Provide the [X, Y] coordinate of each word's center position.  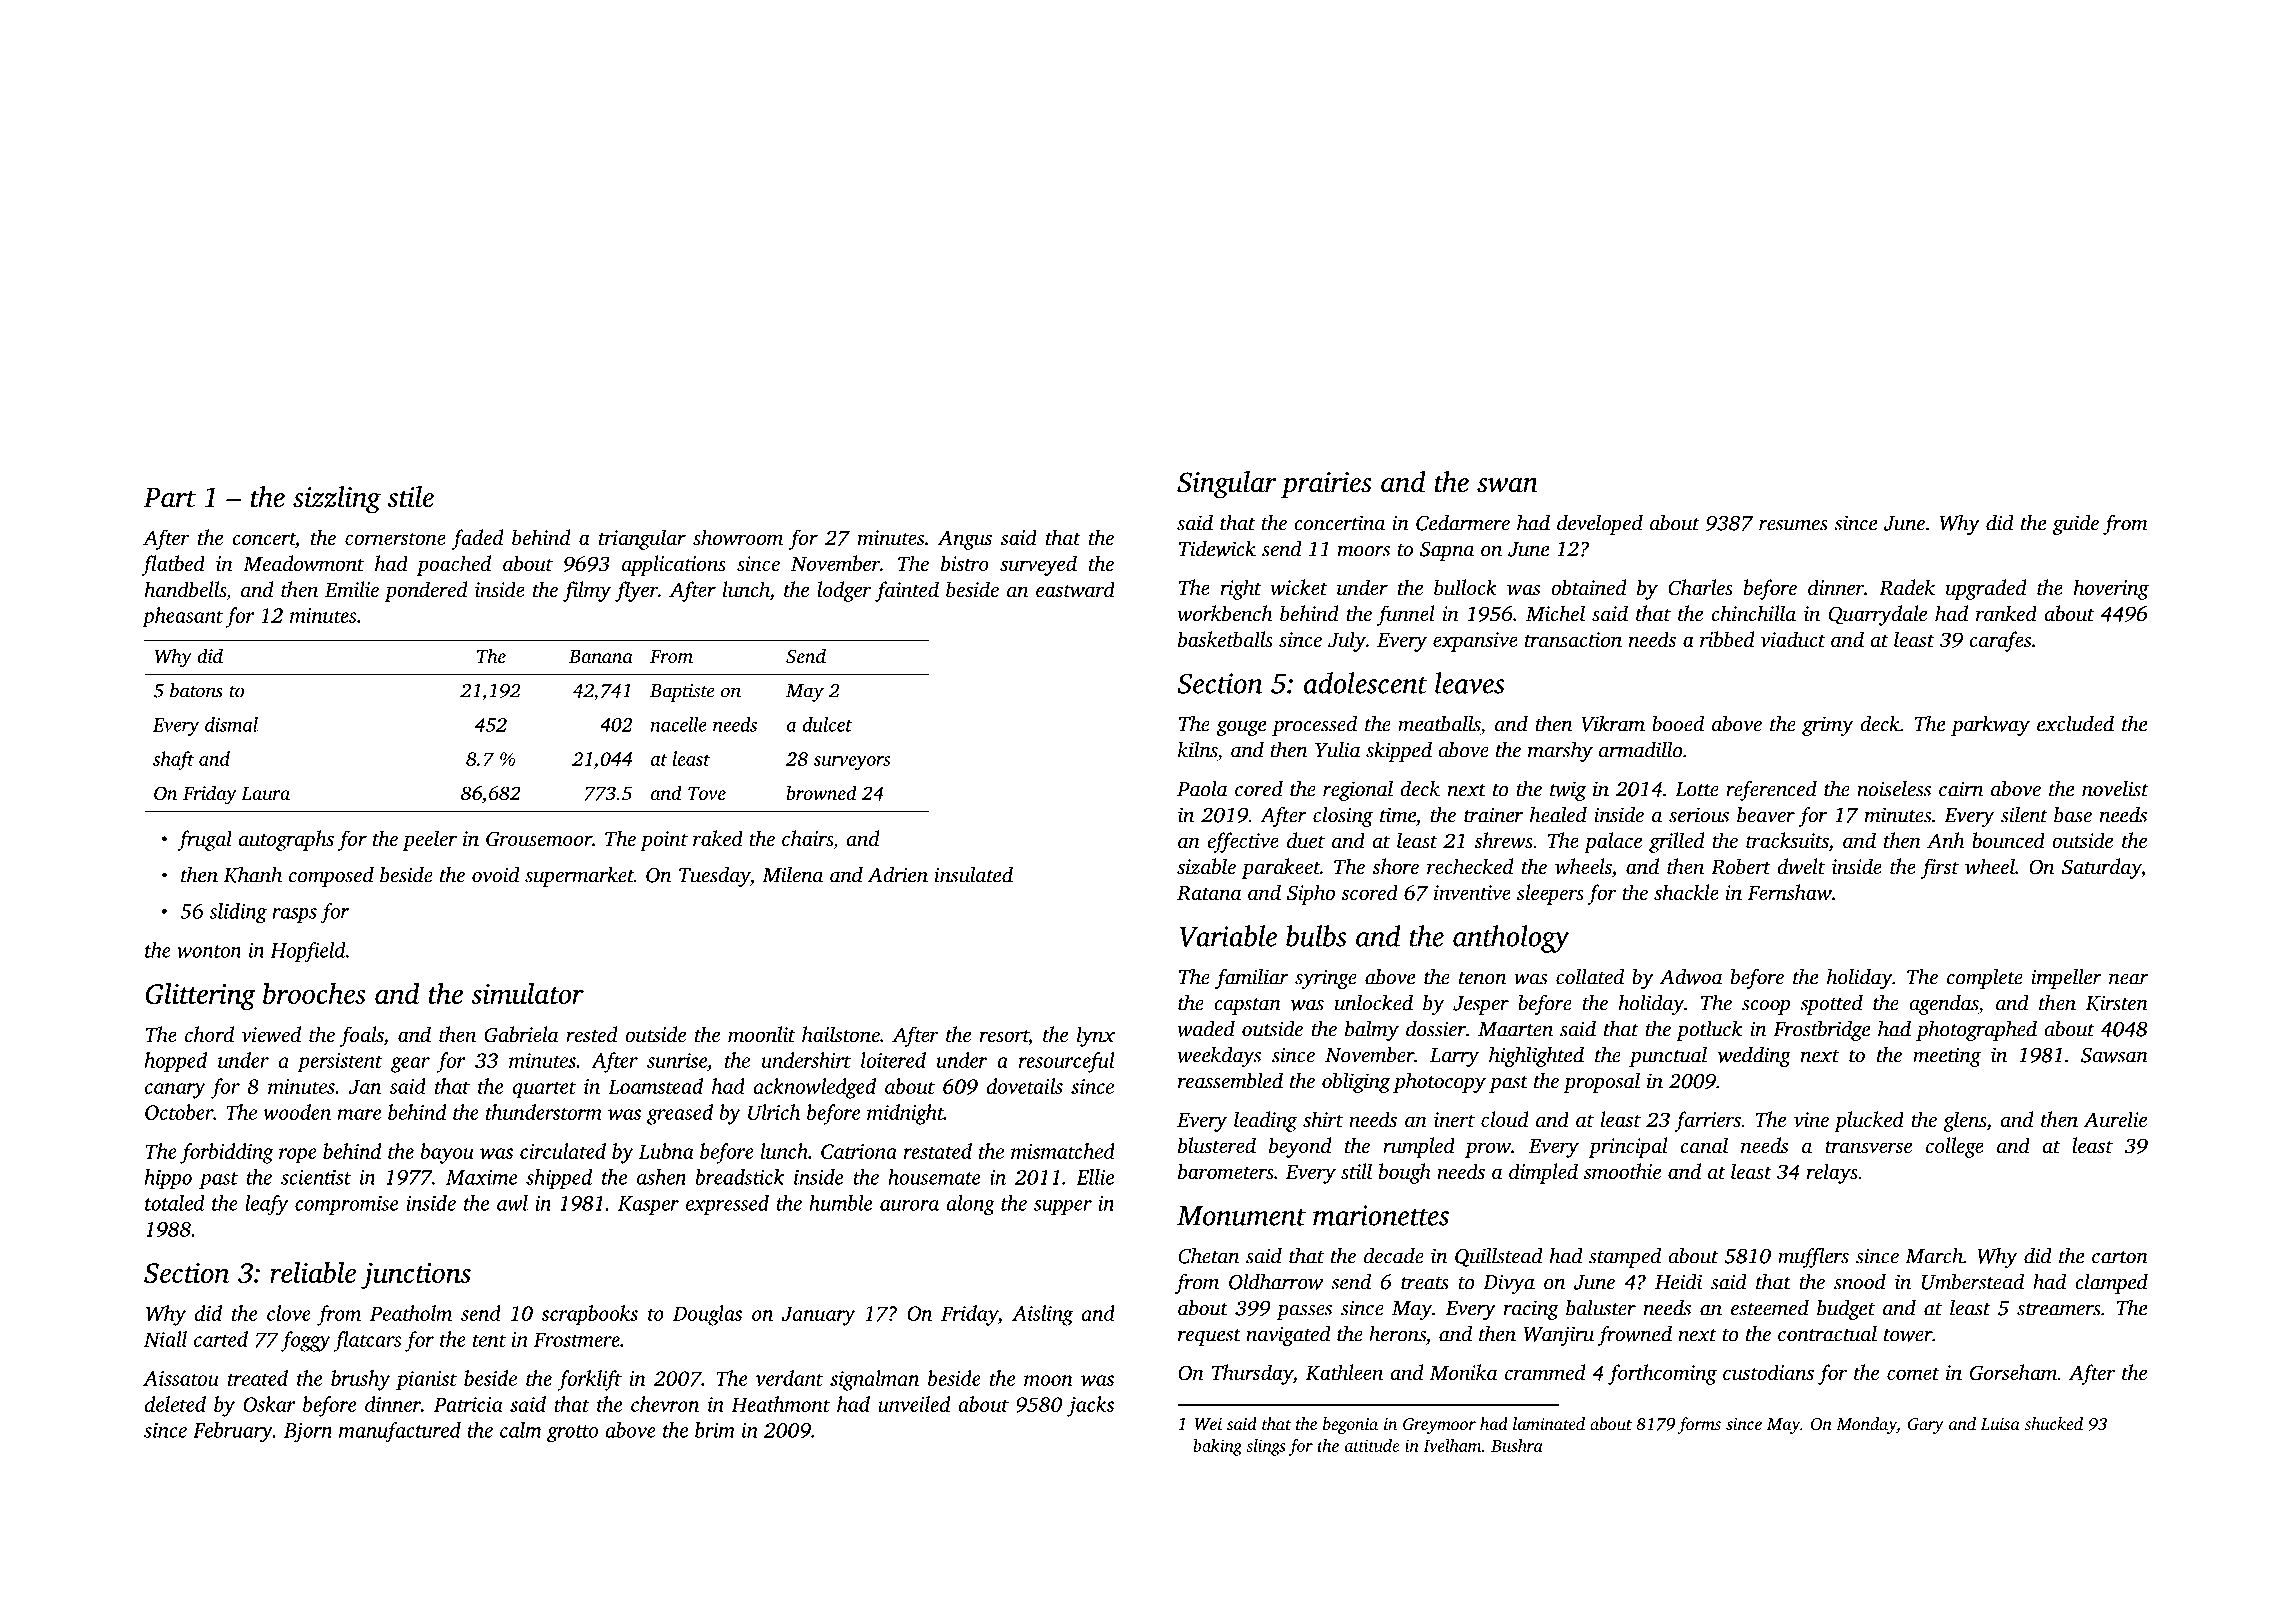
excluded [2075, 723]
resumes [1793, 525]
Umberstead [1973, 1281]
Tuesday [714, 876]
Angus [965, 540]
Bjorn [308, 1433]
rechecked [1470, 866]
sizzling [337, 500]
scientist [316, 1177]
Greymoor [1439, 1426]
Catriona [859, 1151]
